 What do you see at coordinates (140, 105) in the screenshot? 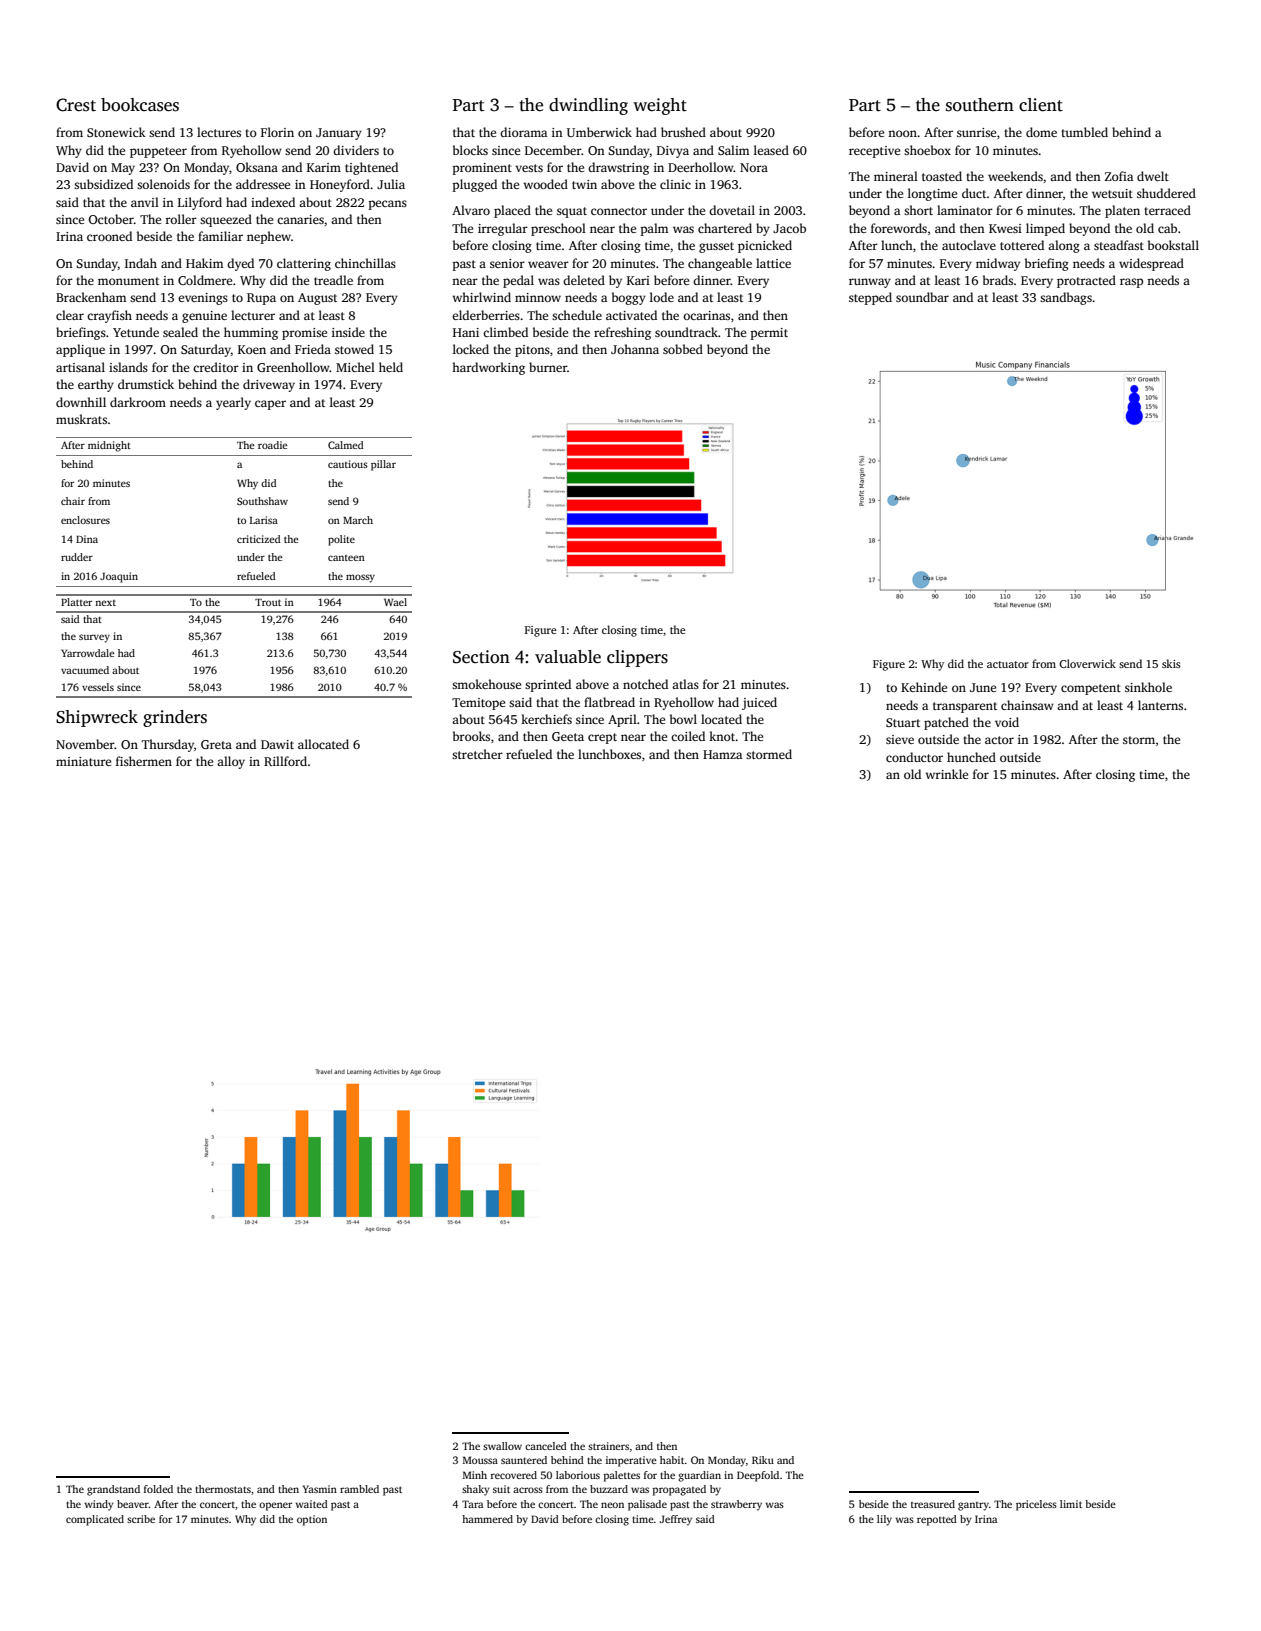
I see `bookcases` at bounding box center [140, 105].
